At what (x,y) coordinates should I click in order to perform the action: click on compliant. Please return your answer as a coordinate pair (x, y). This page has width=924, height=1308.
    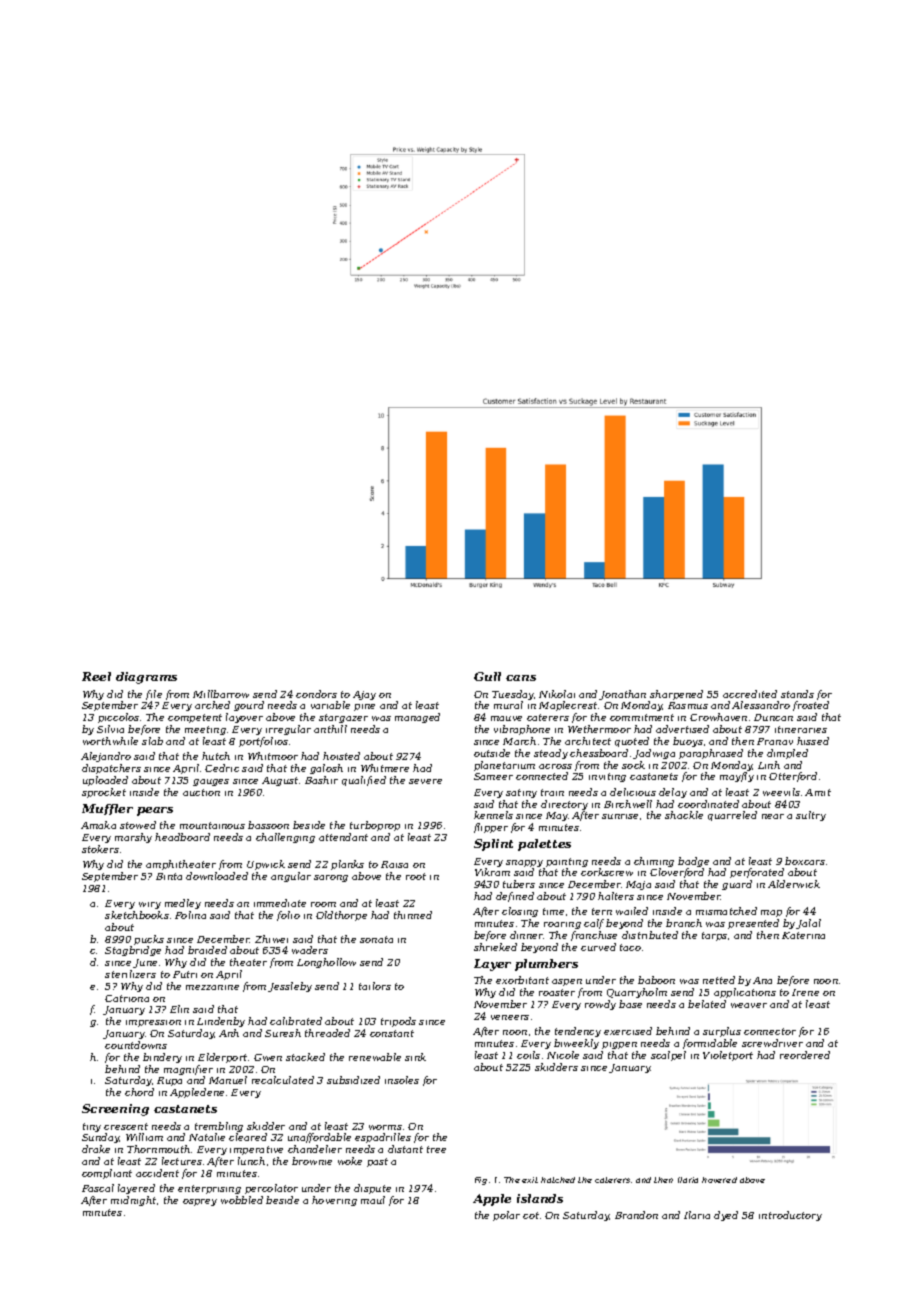
    Looking at the image, I should click on (107, 1174).
